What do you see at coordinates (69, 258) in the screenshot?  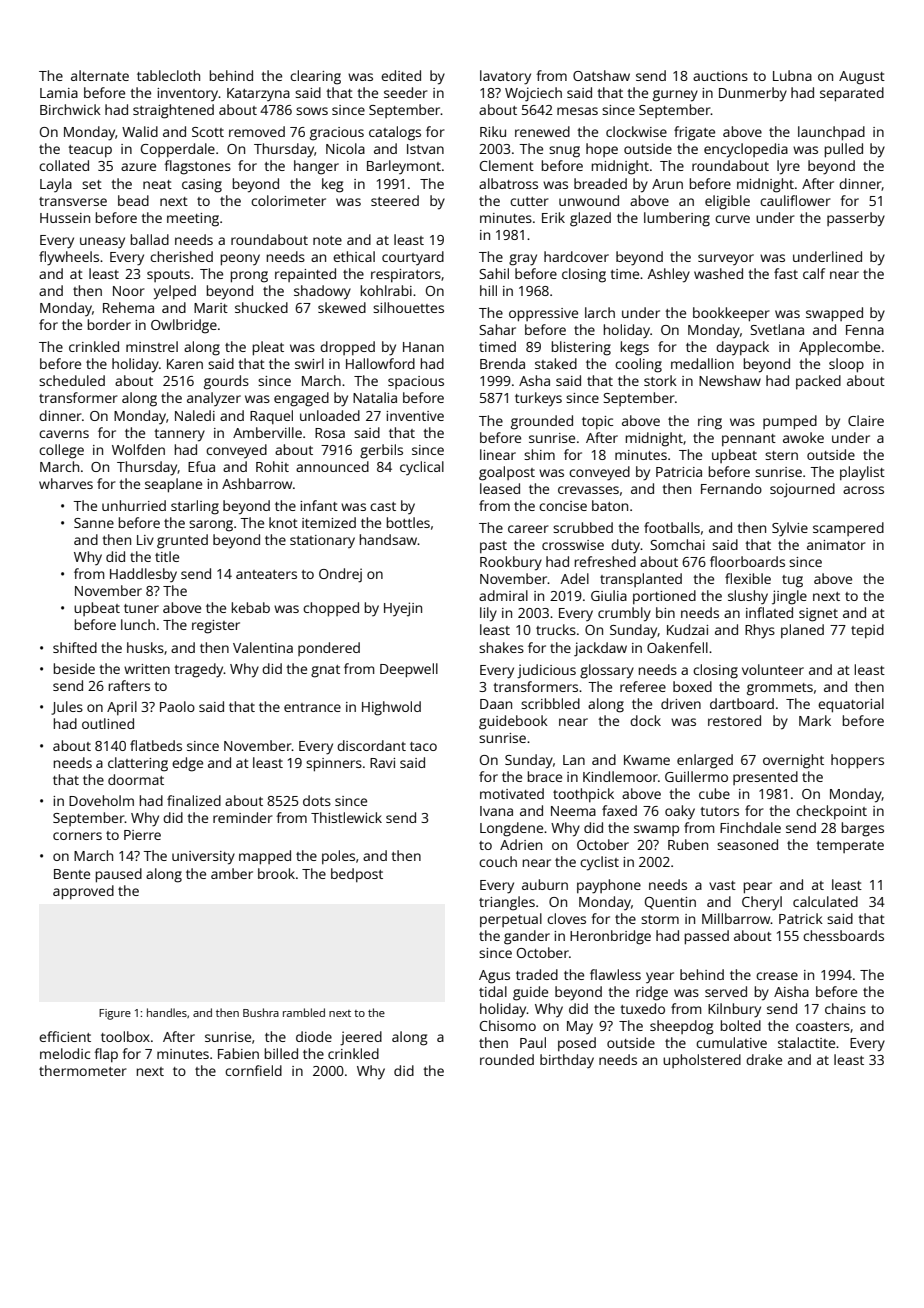 I see `flywheels` at bounding box center [69, 258].
